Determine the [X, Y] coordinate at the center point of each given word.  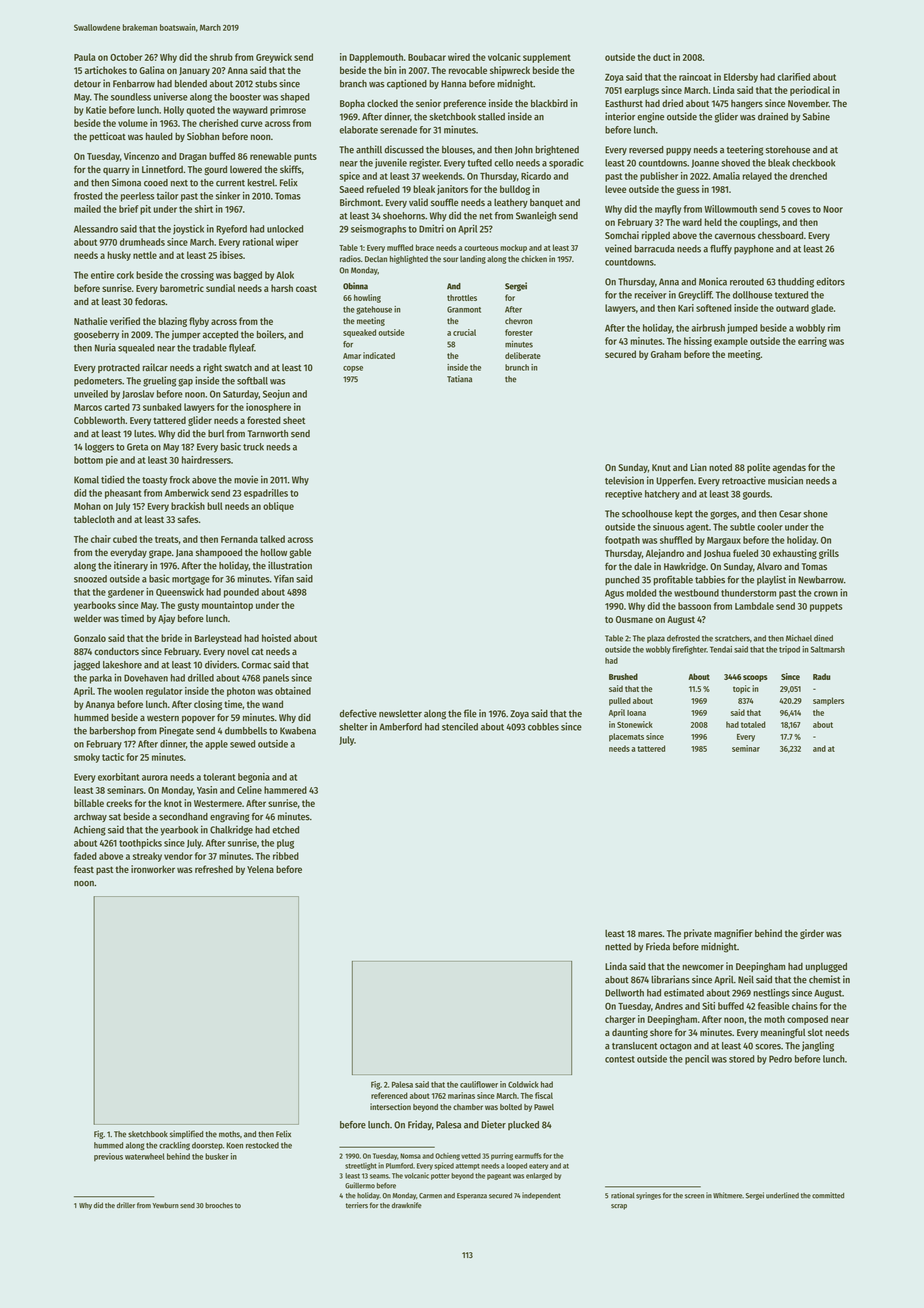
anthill [369, 149]
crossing [197, 276]
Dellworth [624, 993]
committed [828, 1195]
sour [450, 259]
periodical [810, 91]
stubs [266, 84]
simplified [186, 1134]
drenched [808, 176]
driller [126, 1205]
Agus [614, 594]
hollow [274, 552]
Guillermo [360, 1185]
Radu [821, 676]
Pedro [780, 1059]
